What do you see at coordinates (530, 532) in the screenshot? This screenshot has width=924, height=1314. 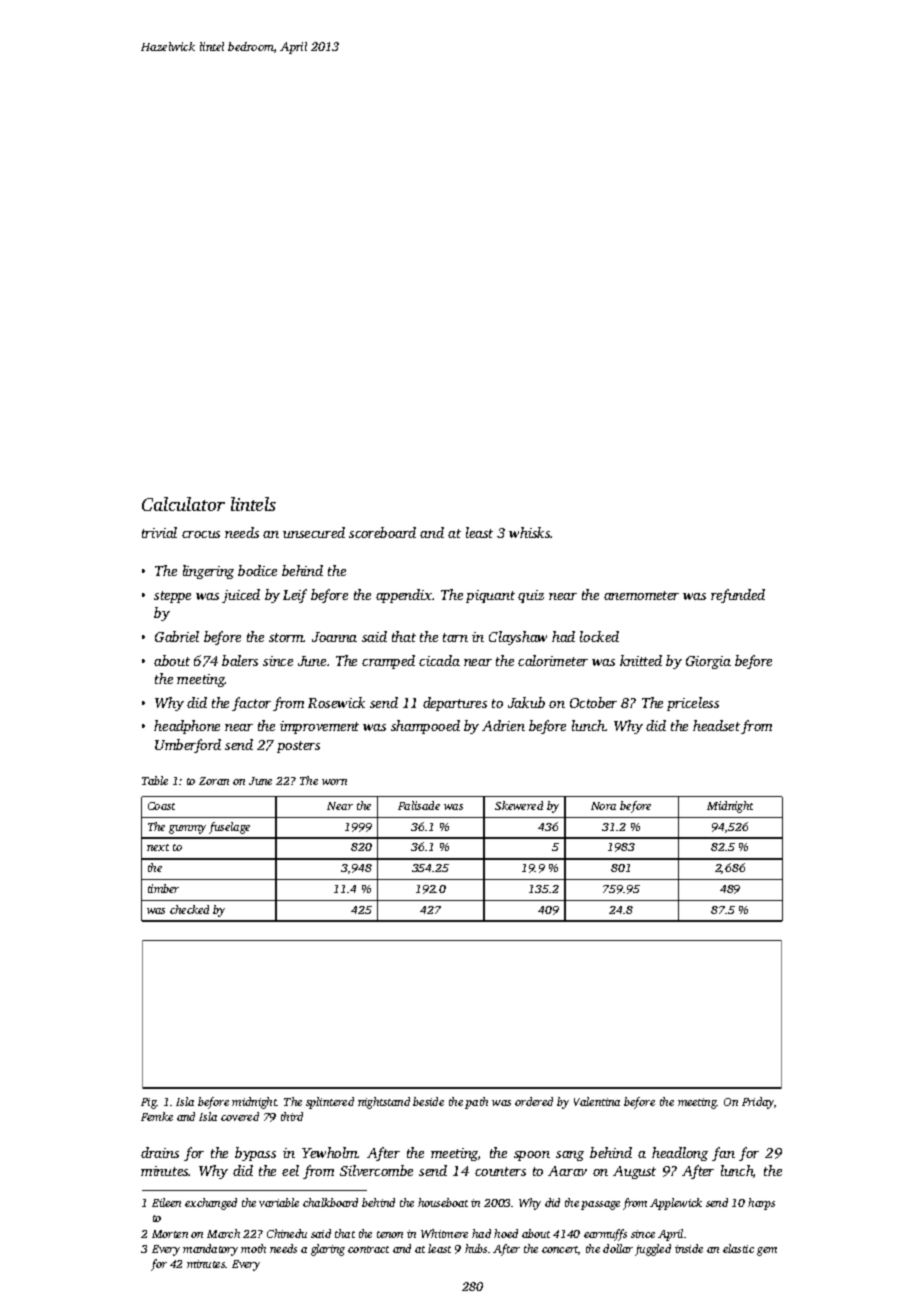 I see `whisks` at bounding box center [530, 532].
